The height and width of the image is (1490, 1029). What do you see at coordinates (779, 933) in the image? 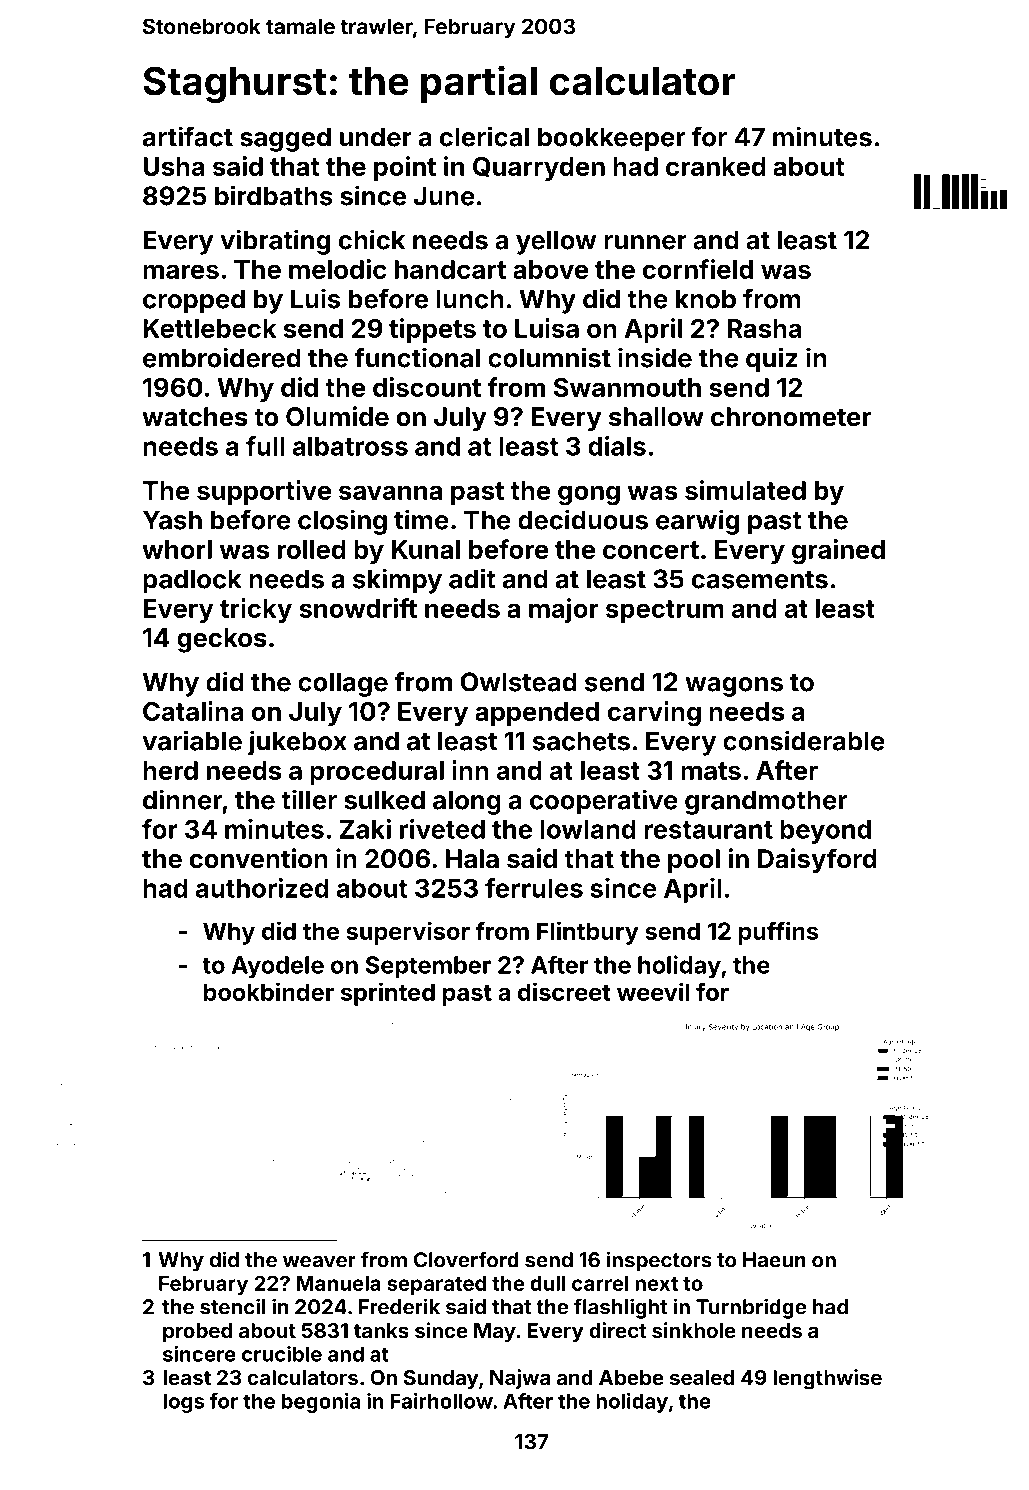
I see `puffins` at bounding box center [779, 933].
